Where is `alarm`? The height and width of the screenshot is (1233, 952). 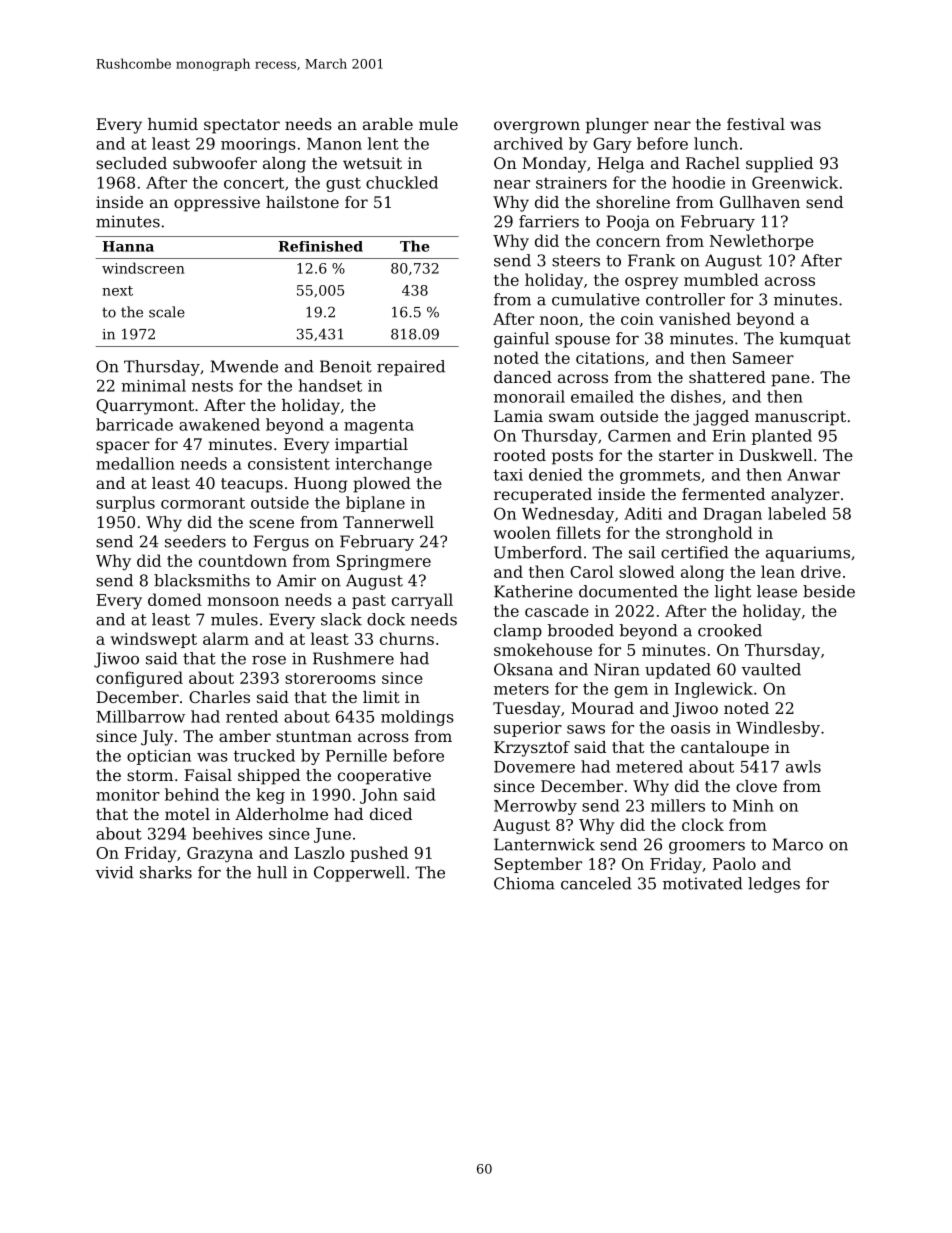
alarm is located at coordinates (226, 638).
